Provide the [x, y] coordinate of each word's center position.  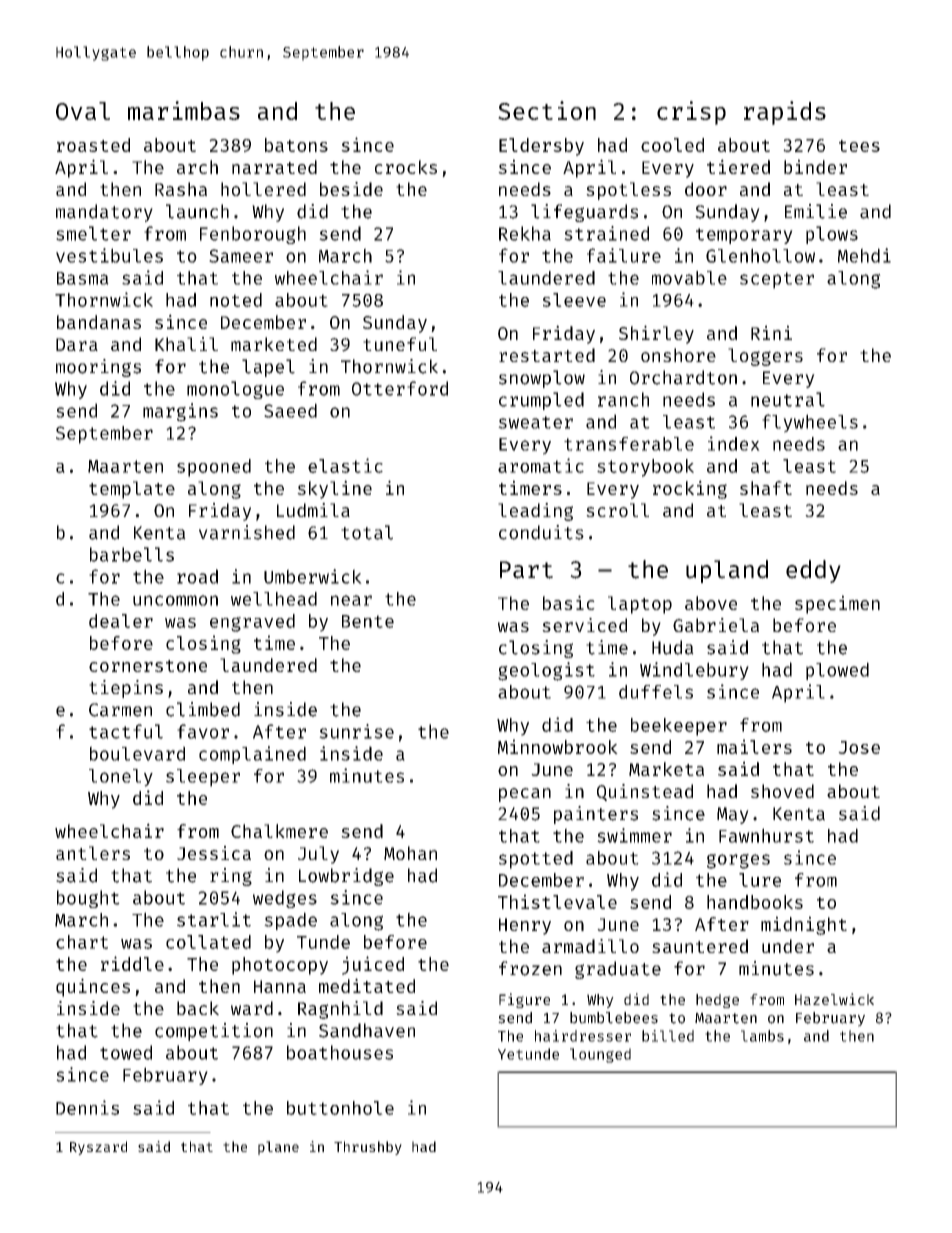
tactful [126, 731]
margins [180, 412]
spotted [536, 860]
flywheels [810, 423]
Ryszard [98, 1148]
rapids [785, 113]
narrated [274, 167]
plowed [837, 671]
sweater [535, 422]
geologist [546, 671]
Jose [859, 747]
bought [88, 899]
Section [547, 110]
